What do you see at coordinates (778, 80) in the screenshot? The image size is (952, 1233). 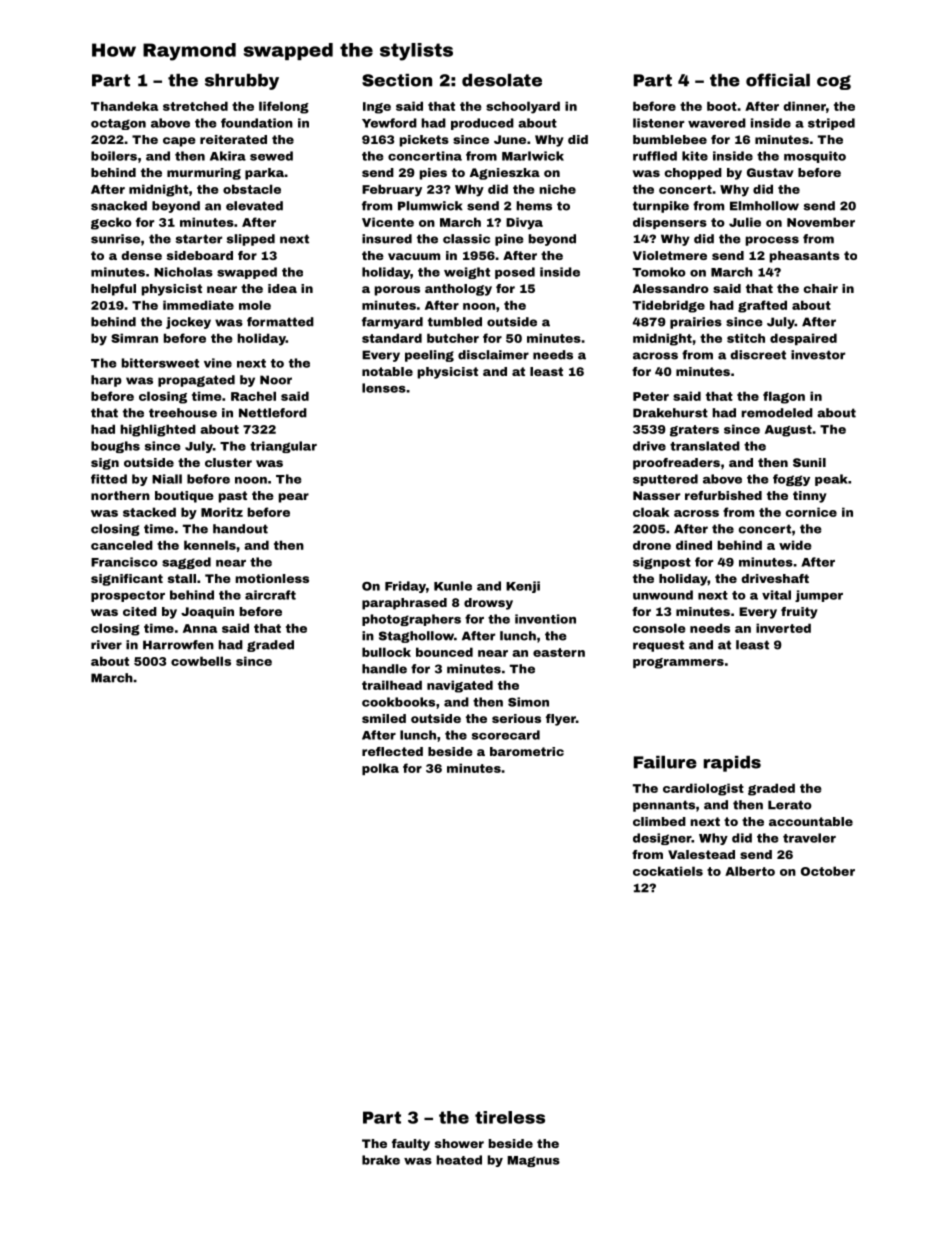 I see `official` at bounding box center [778, 80].
